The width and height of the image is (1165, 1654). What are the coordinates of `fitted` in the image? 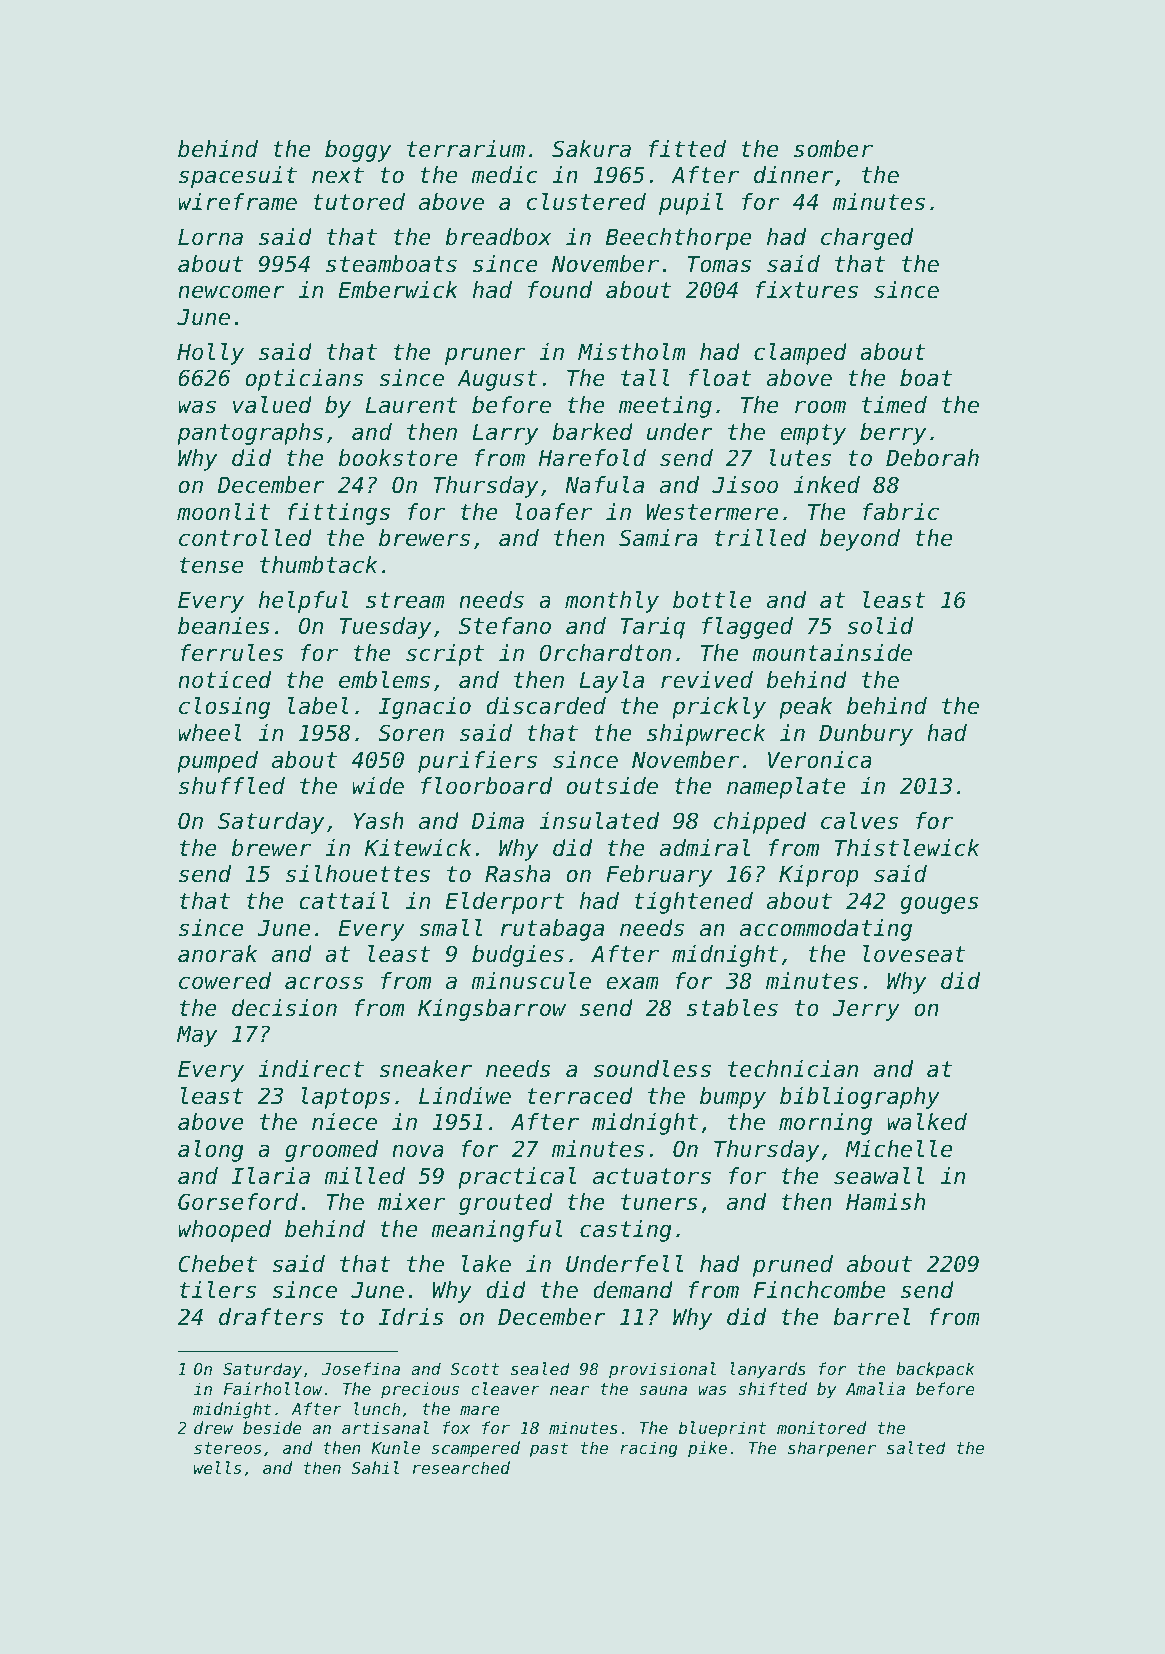 It's located at (687, 149).
